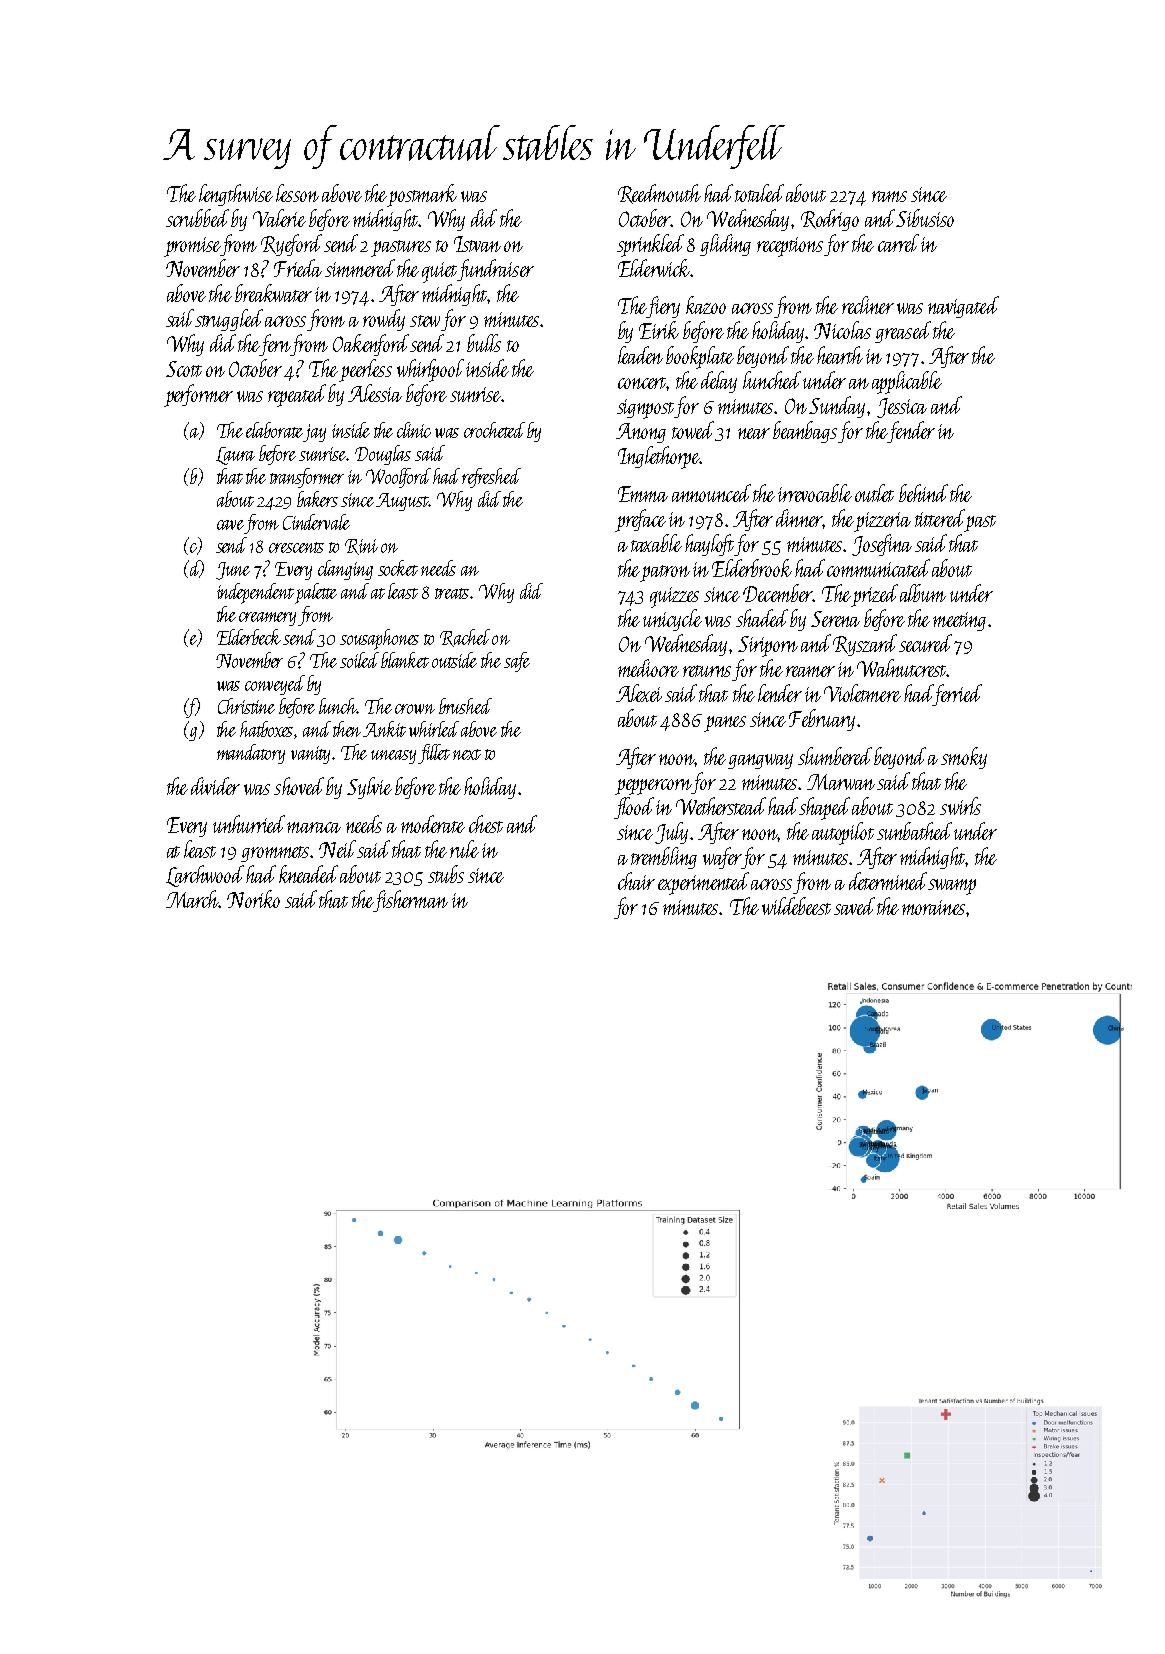 Image resolution: width=1165 pixels, height=1654 pixels. Describe the element at coordinates (933, 907) in the screenshot. I see `moraines` at that location.
